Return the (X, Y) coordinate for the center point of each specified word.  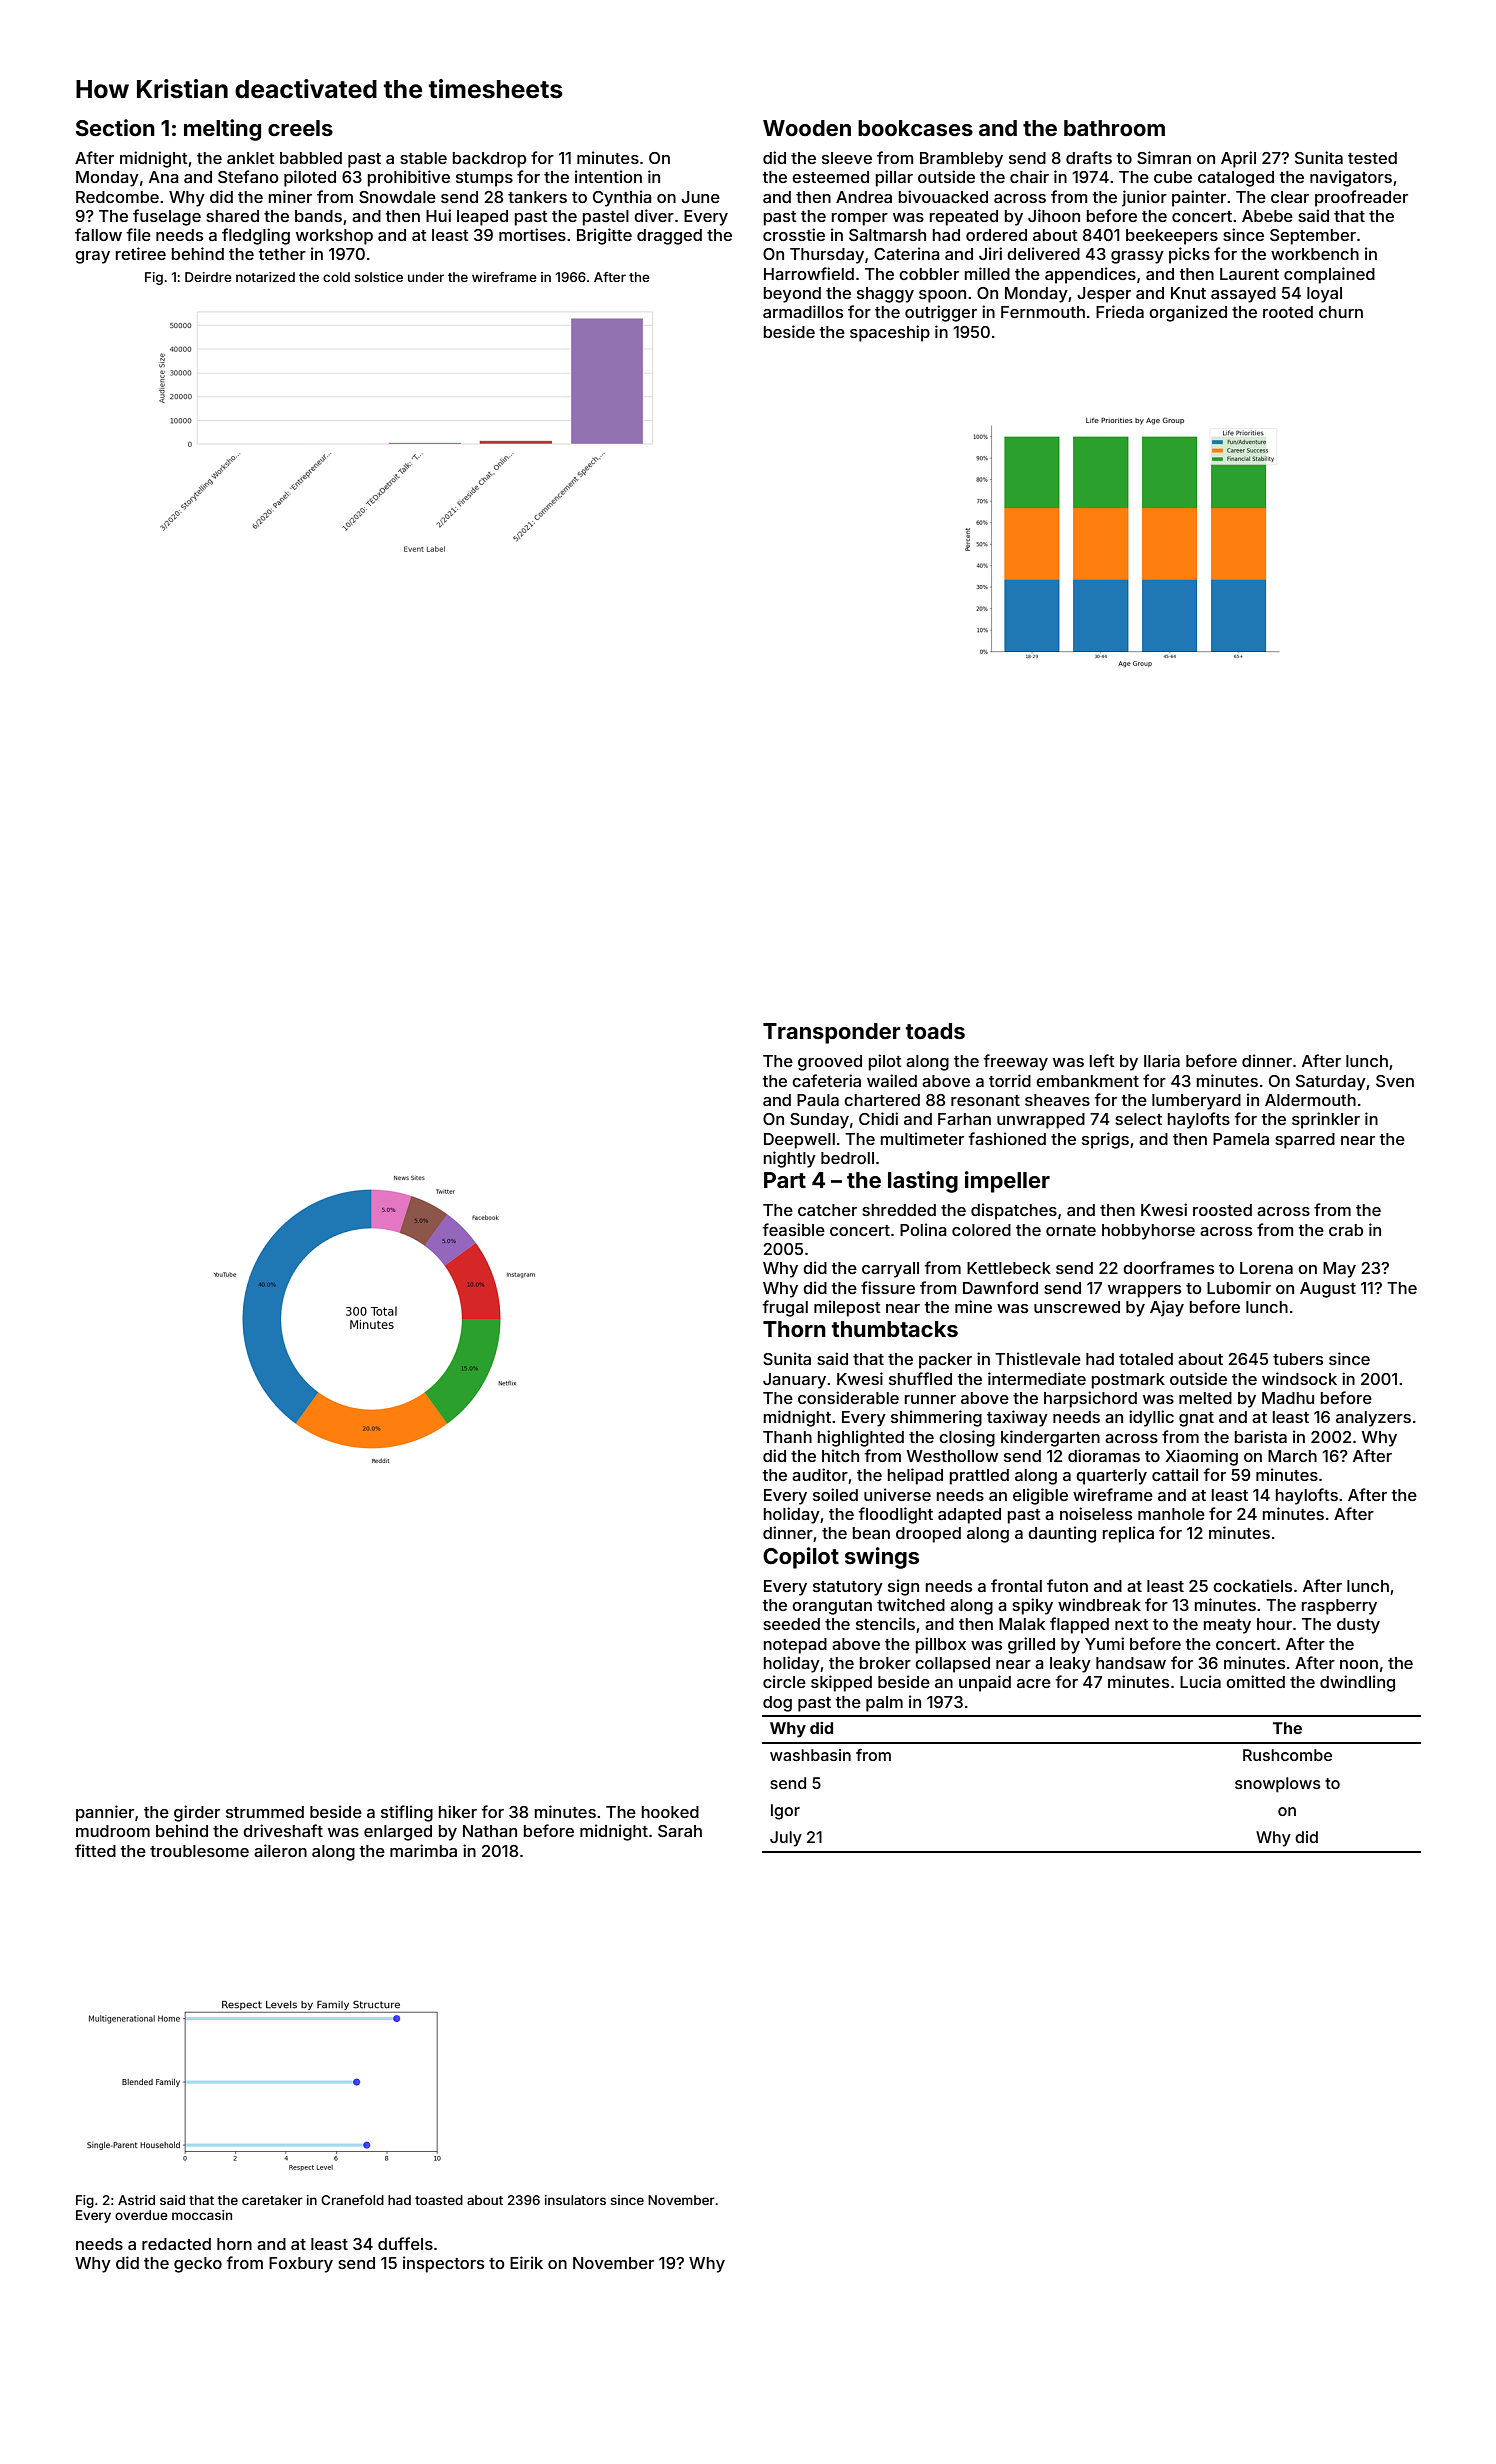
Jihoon (1054, 215)
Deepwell (799, 1141)
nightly (790, 1159)
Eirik (526, 2262)
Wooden (807, 128)
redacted (176, 2244)
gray (92, 257)
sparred (1305, 1141)
